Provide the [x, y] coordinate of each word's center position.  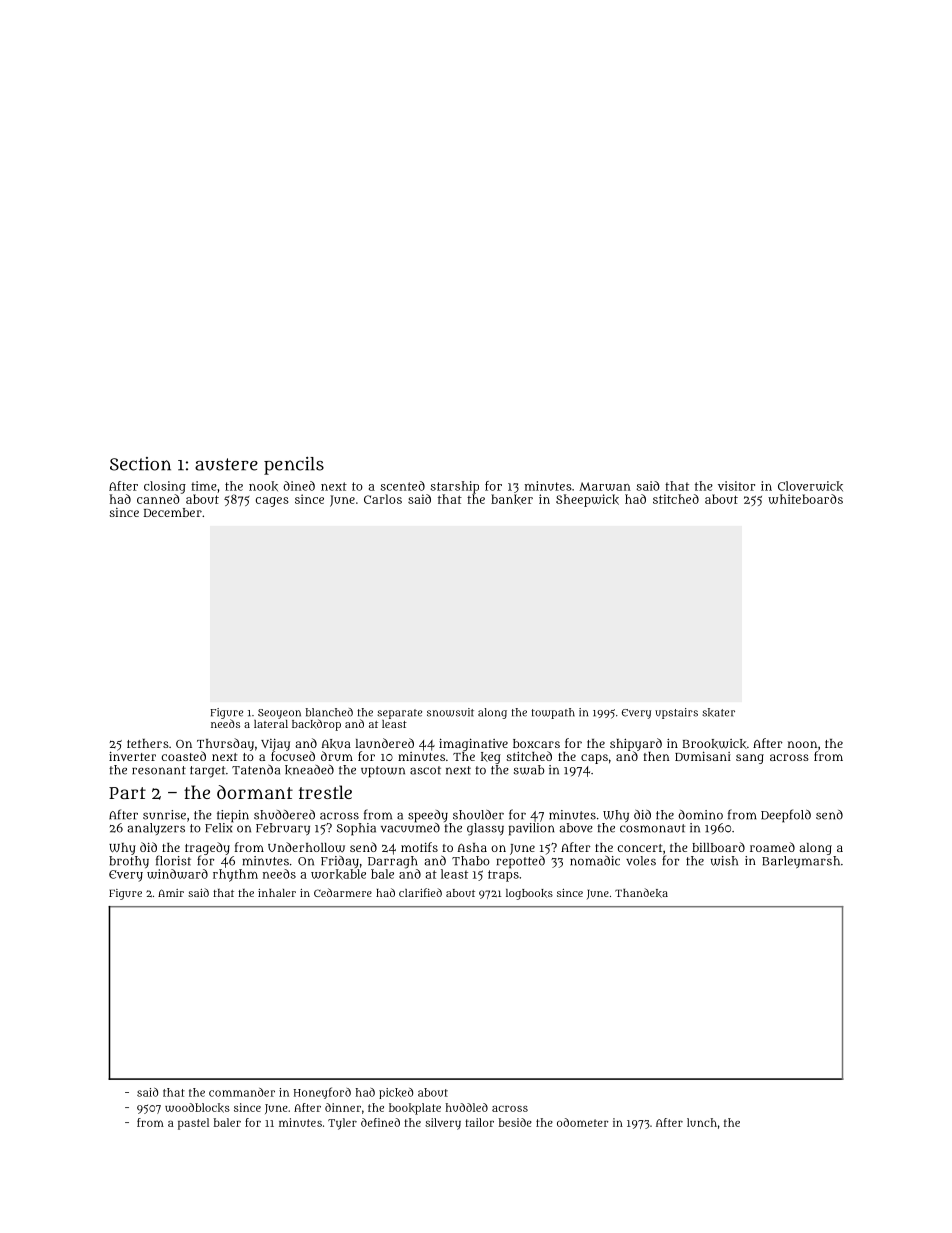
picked [396, 1093]
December [173, 512]
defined [380, 1122]
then [657, 756]
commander [242, 1092]
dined [299, 486]
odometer [583, 1122]
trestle [325, 792]
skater [718, 712]
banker [512, 499]
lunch [702, 1122]
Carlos [383, 499]
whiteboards [805, 499]
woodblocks [197, 1108]
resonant [159, 770]
